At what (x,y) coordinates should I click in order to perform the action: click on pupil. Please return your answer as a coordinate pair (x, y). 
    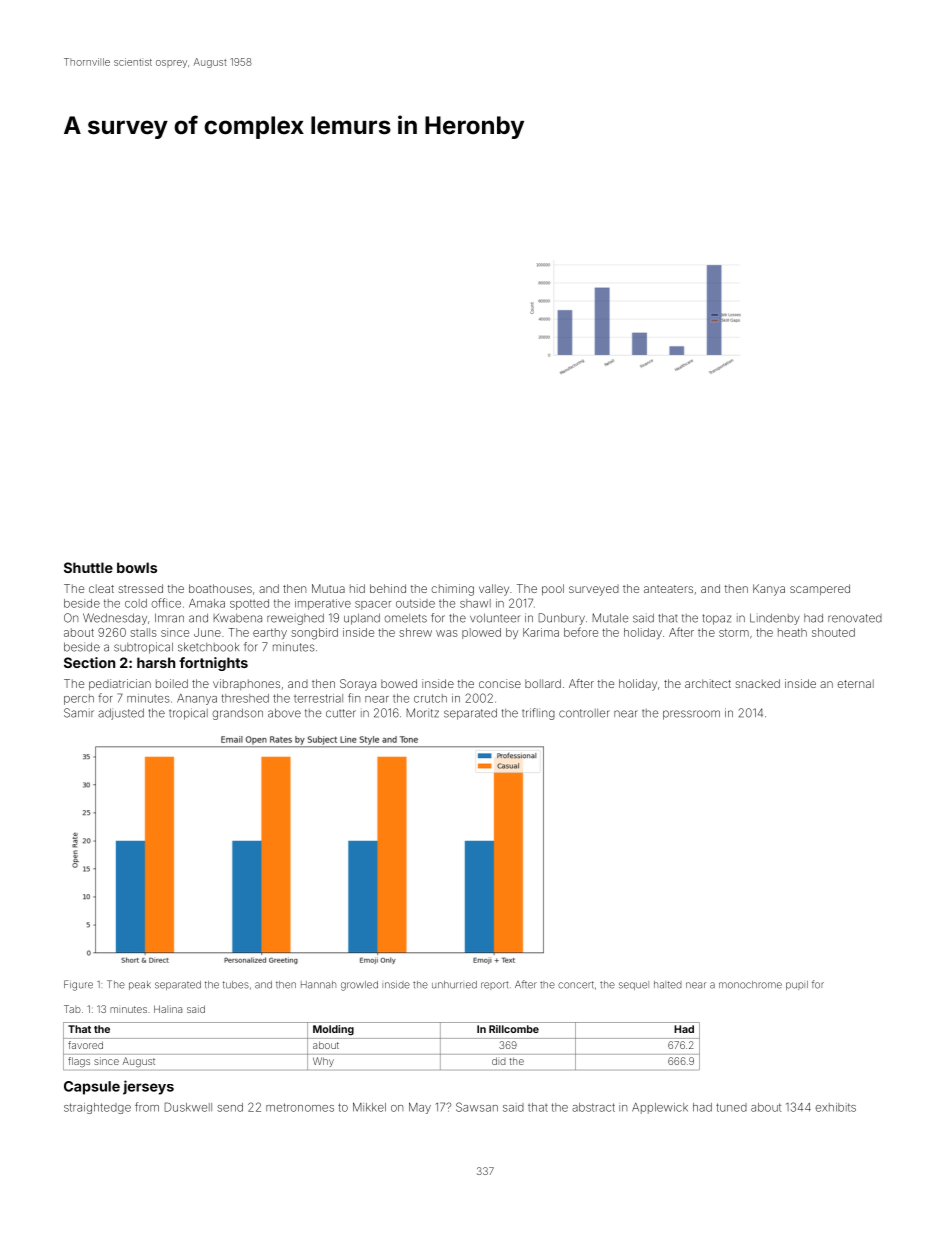
    Looking at the image, I should click on (797, 985).
